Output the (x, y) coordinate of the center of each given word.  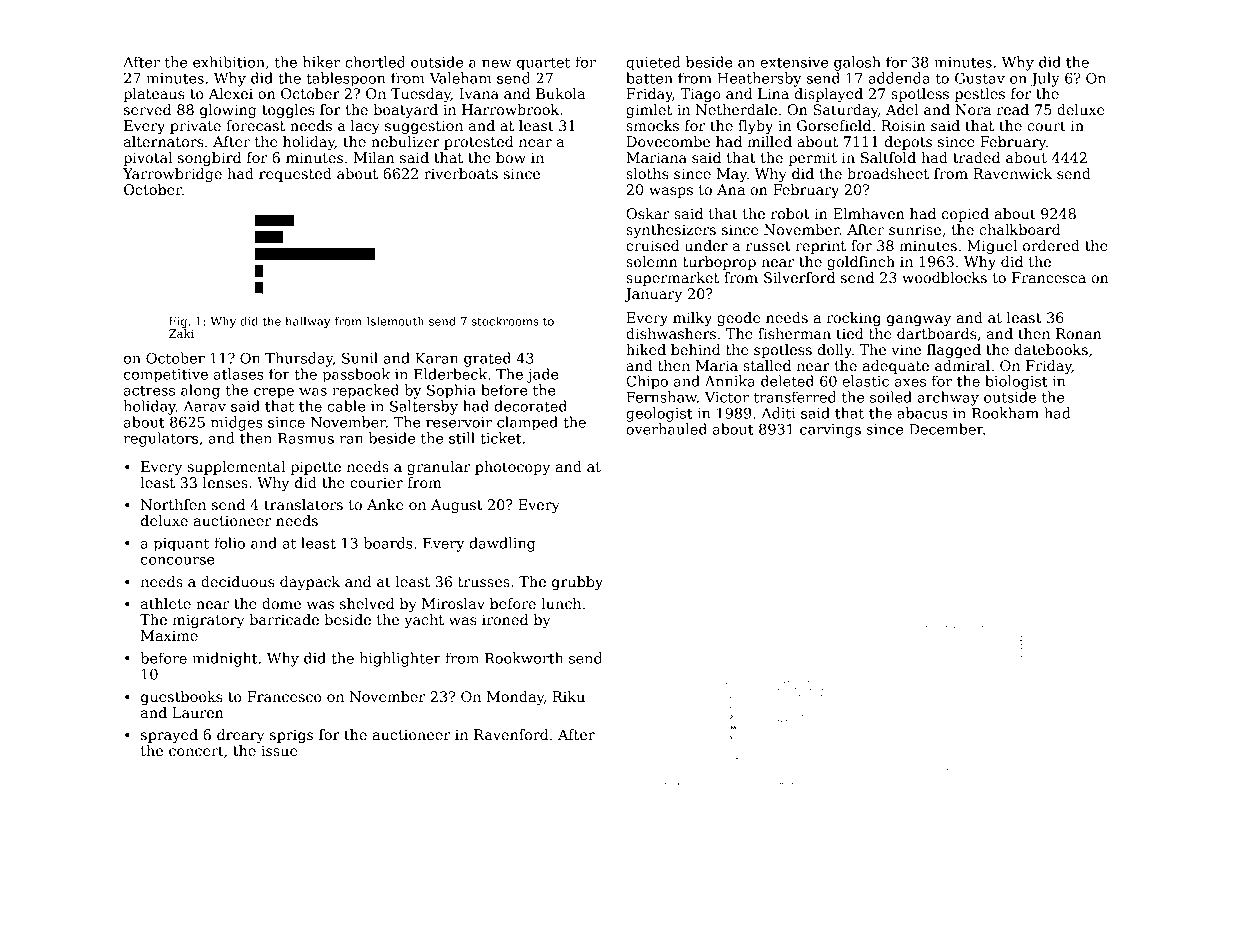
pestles (980, 95)
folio (229, 543)
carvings (830, 431)
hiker (321, 62)
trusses (484, 582)
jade (543, 375)
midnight (224, 659)
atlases (239, 374)
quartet (543, 64)
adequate (895, 367)
